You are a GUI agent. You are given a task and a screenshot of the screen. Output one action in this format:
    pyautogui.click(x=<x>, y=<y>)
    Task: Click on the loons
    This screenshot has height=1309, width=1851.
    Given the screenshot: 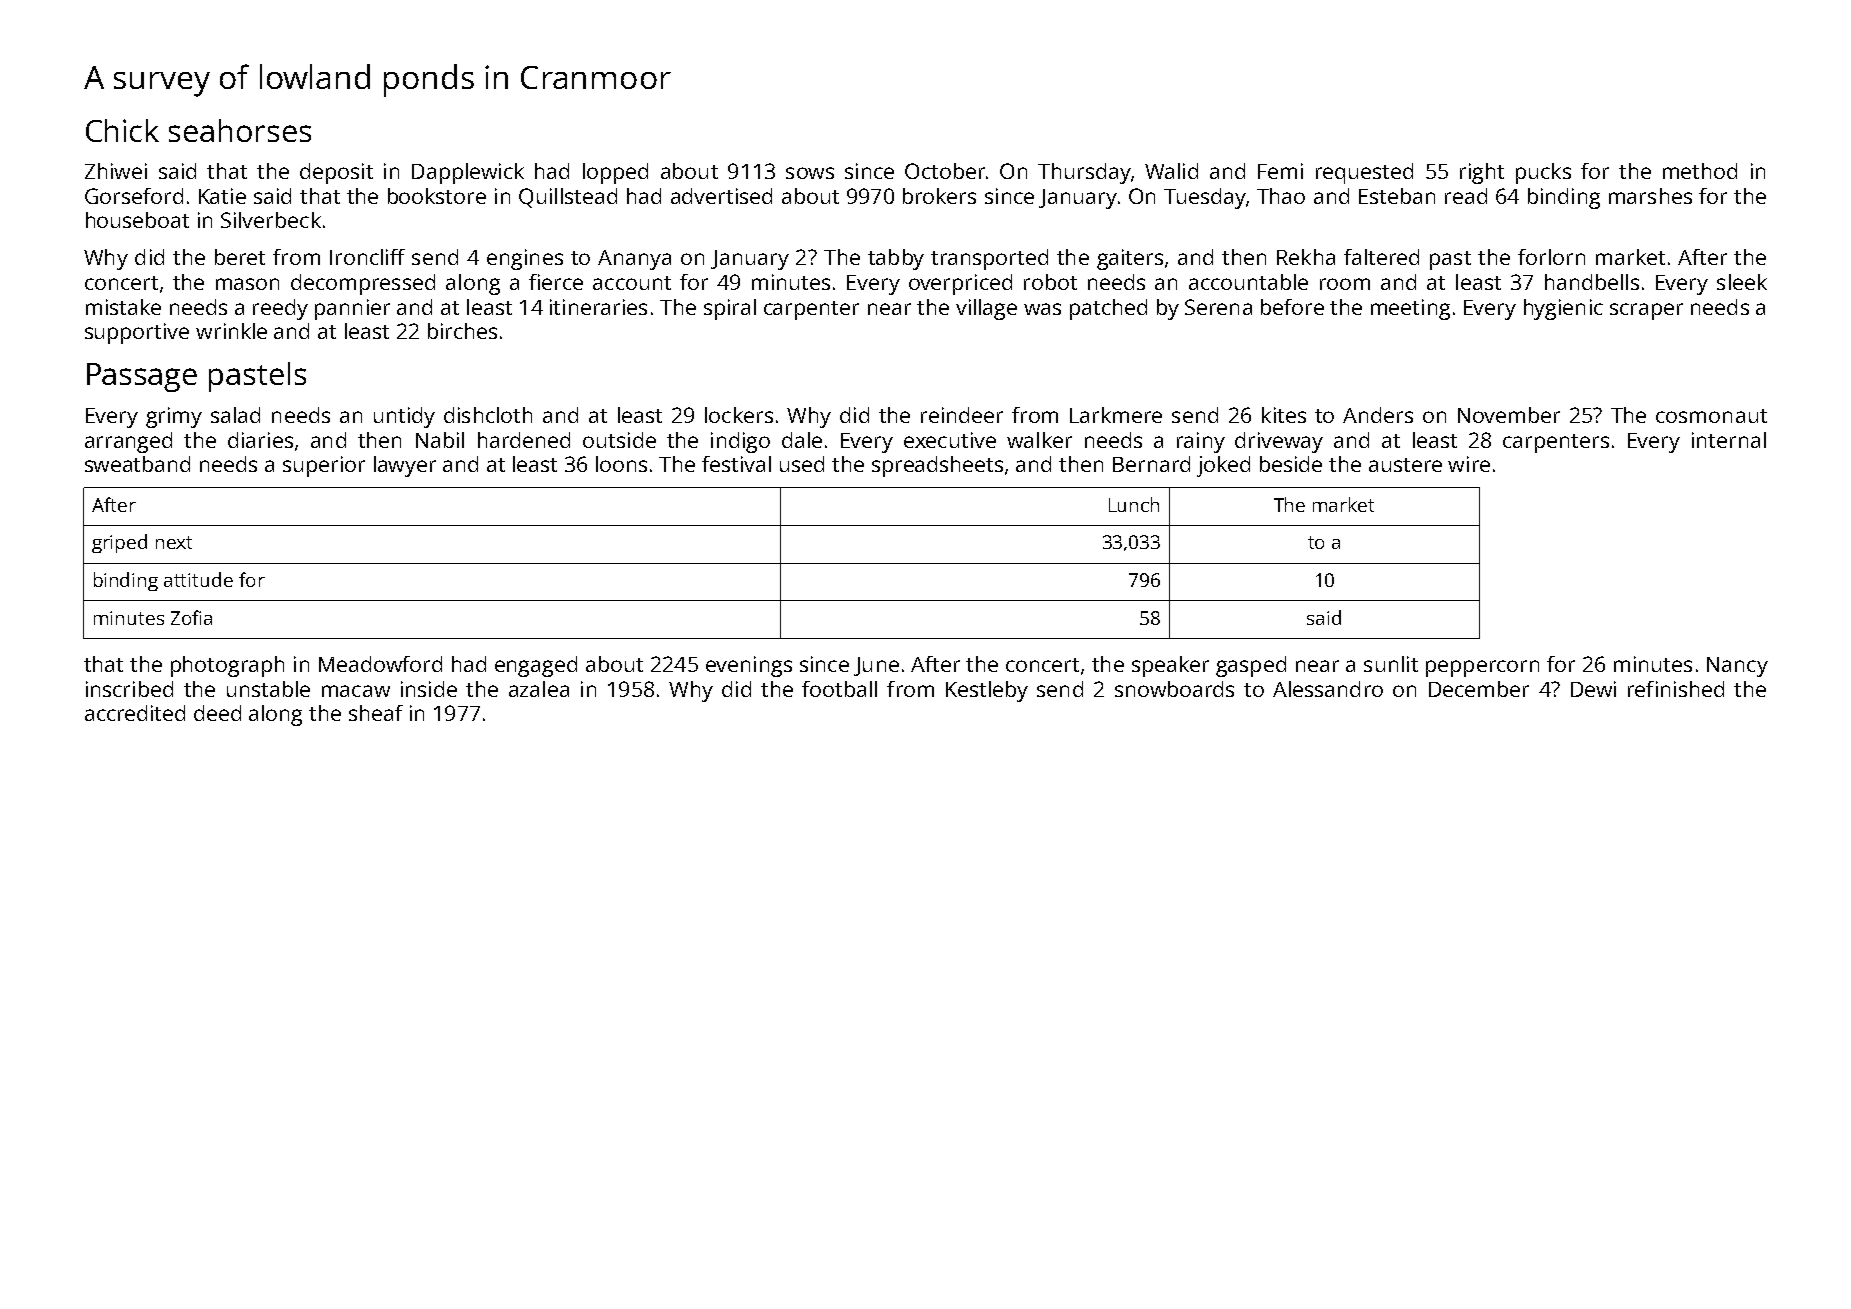 What is the action you would take?
    pyautogui.click(x=621, y=464)
